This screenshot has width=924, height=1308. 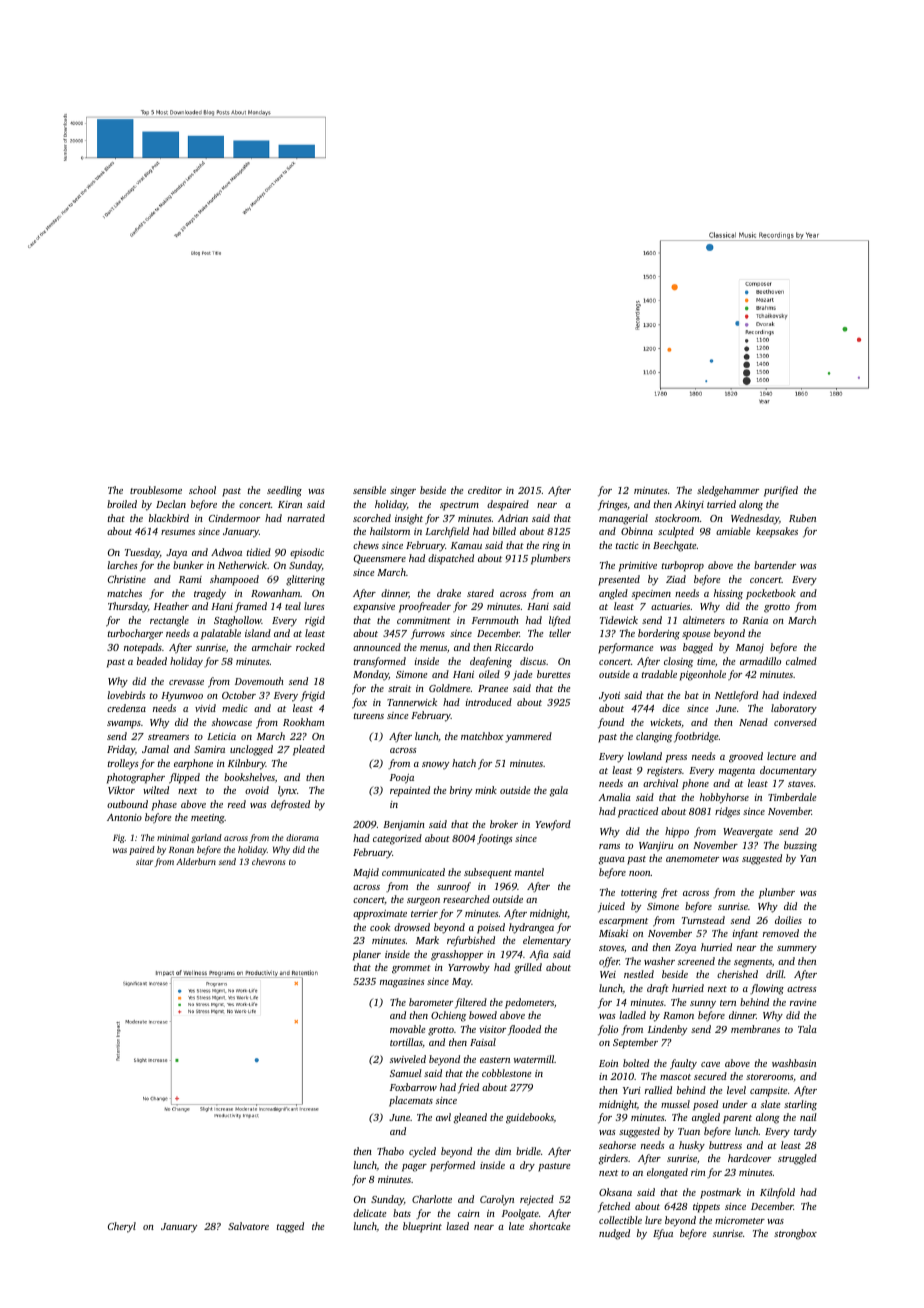 I want to click on singer, so click(x=403, y=492).
